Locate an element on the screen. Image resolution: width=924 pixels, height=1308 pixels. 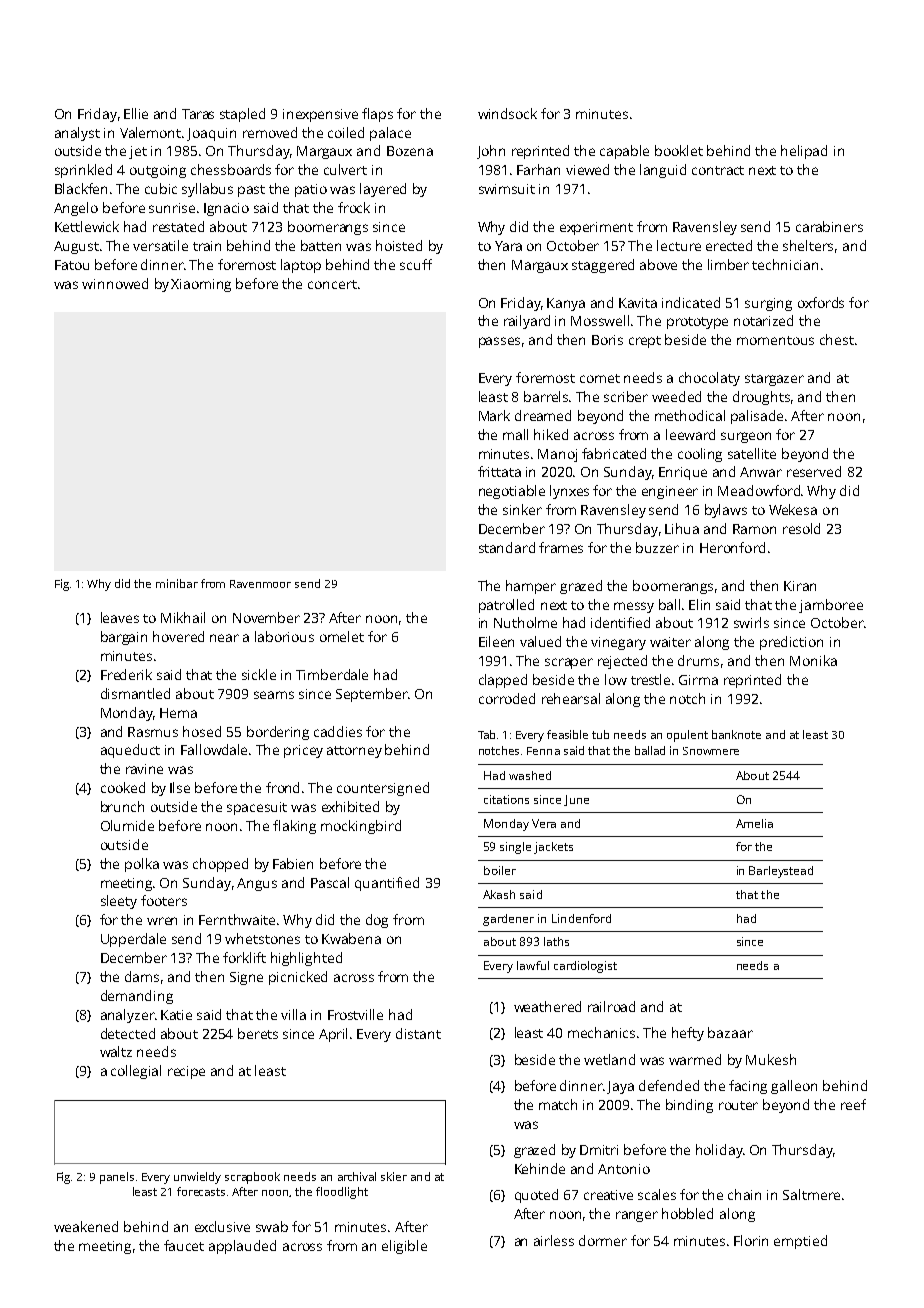
identified is located at coordinates (620, 622).
